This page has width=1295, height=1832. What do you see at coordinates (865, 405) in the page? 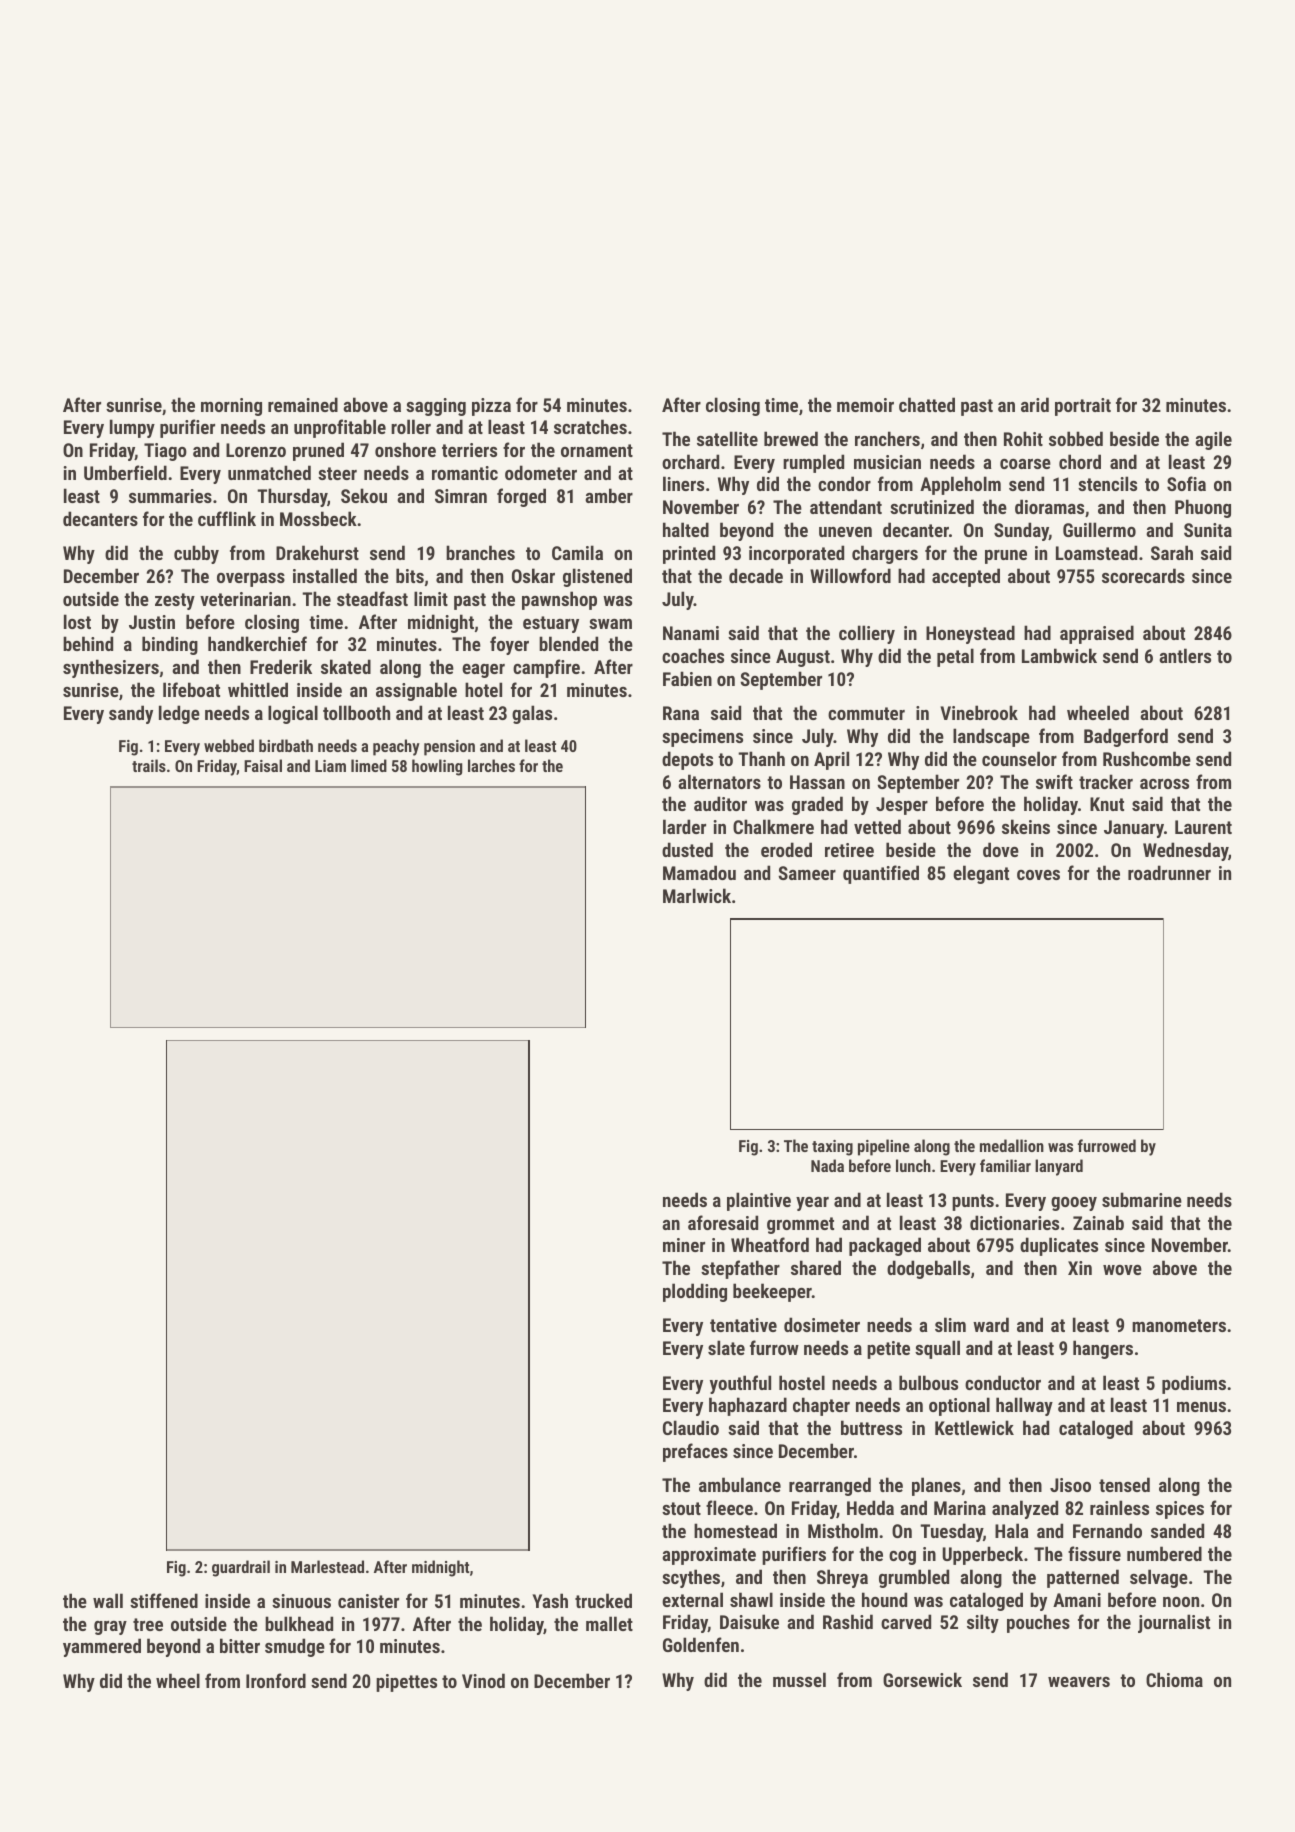
I see `memoir` at bounding box center [865, 405].
